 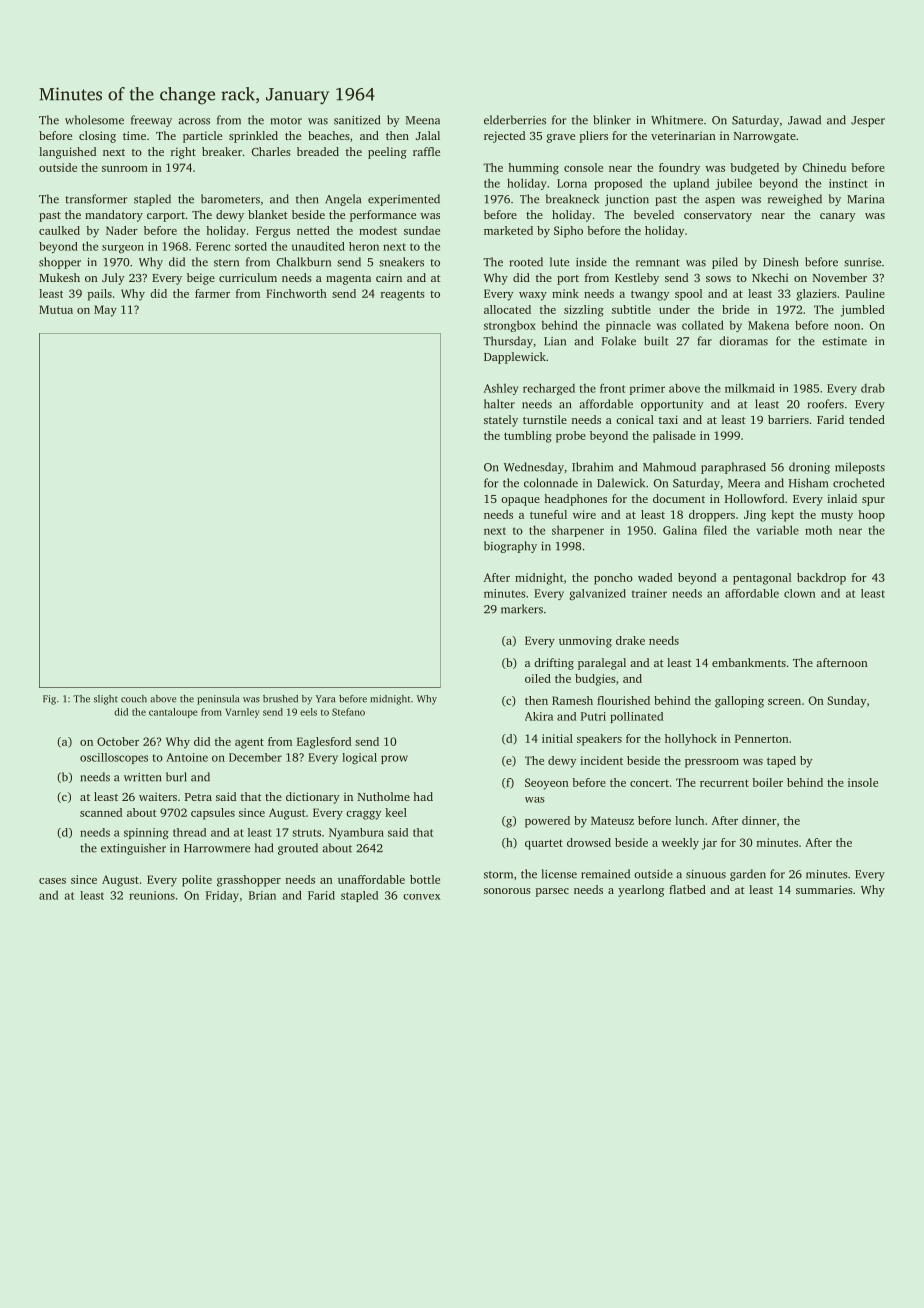 What do you see at coordinates (125, 169) in the image?
I see `sunroom` at bounding box center [125, 169].
